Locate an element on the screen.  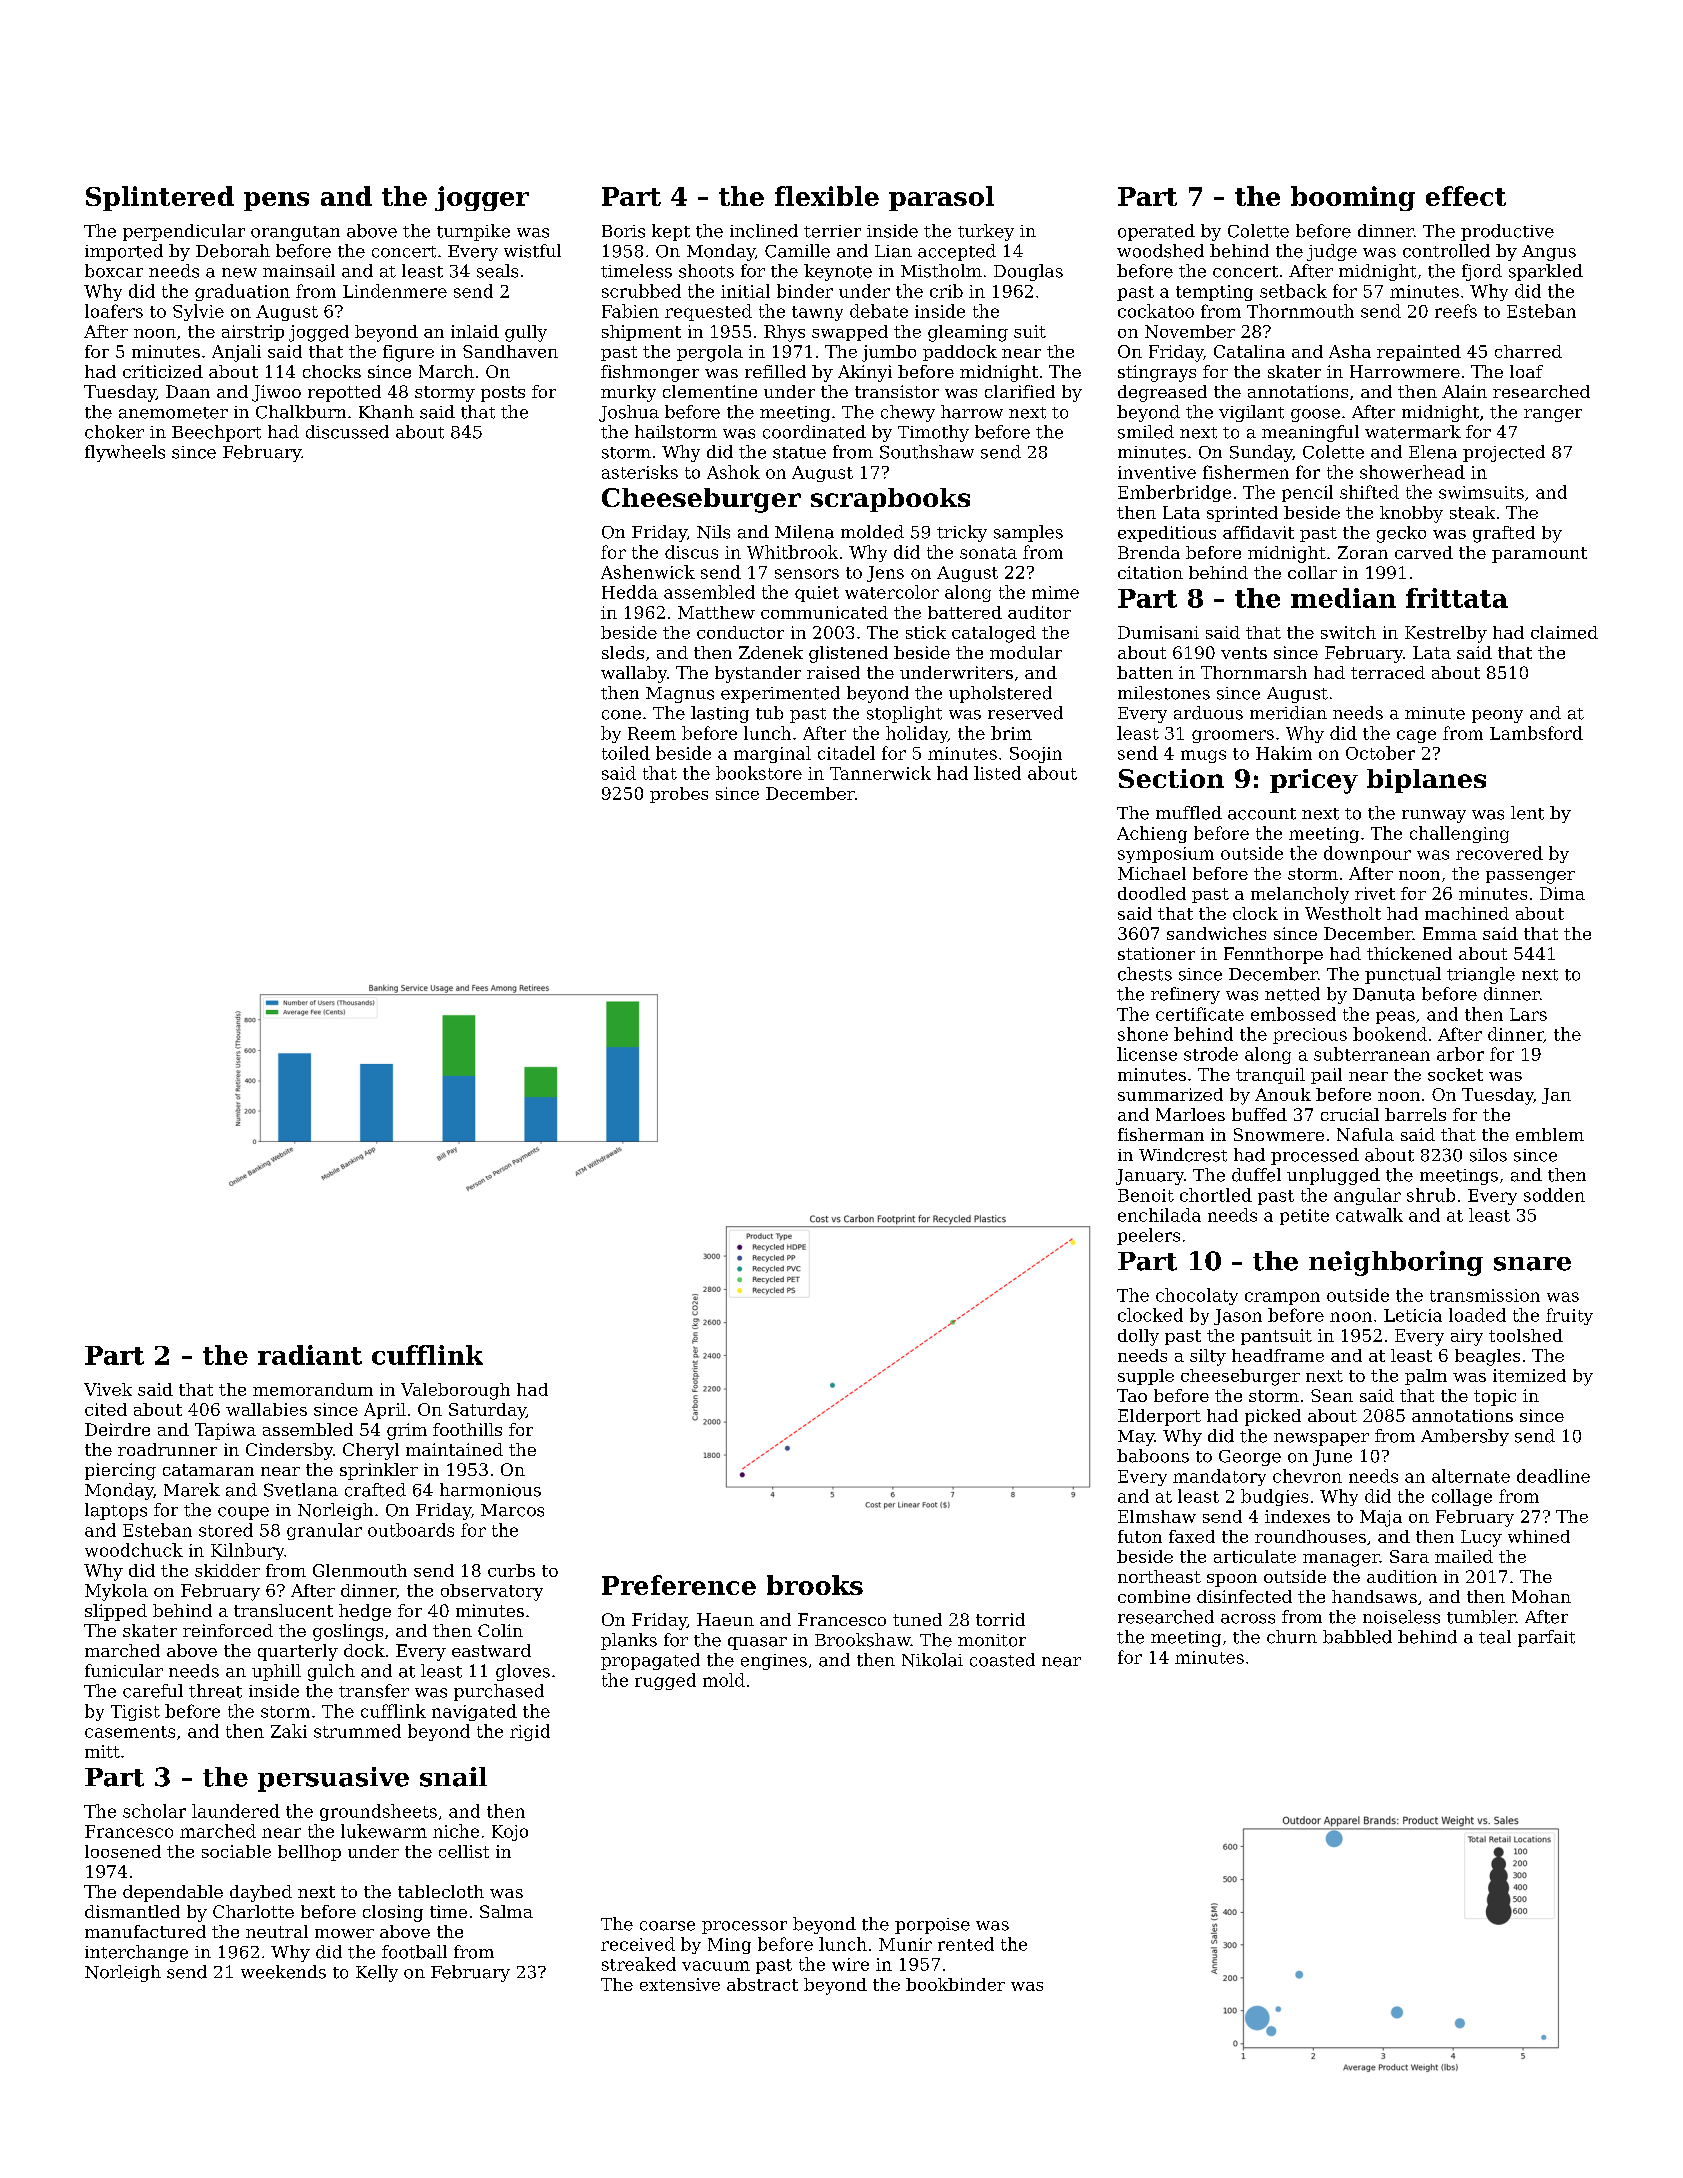
effect is located at coordinates (1466, 196).
